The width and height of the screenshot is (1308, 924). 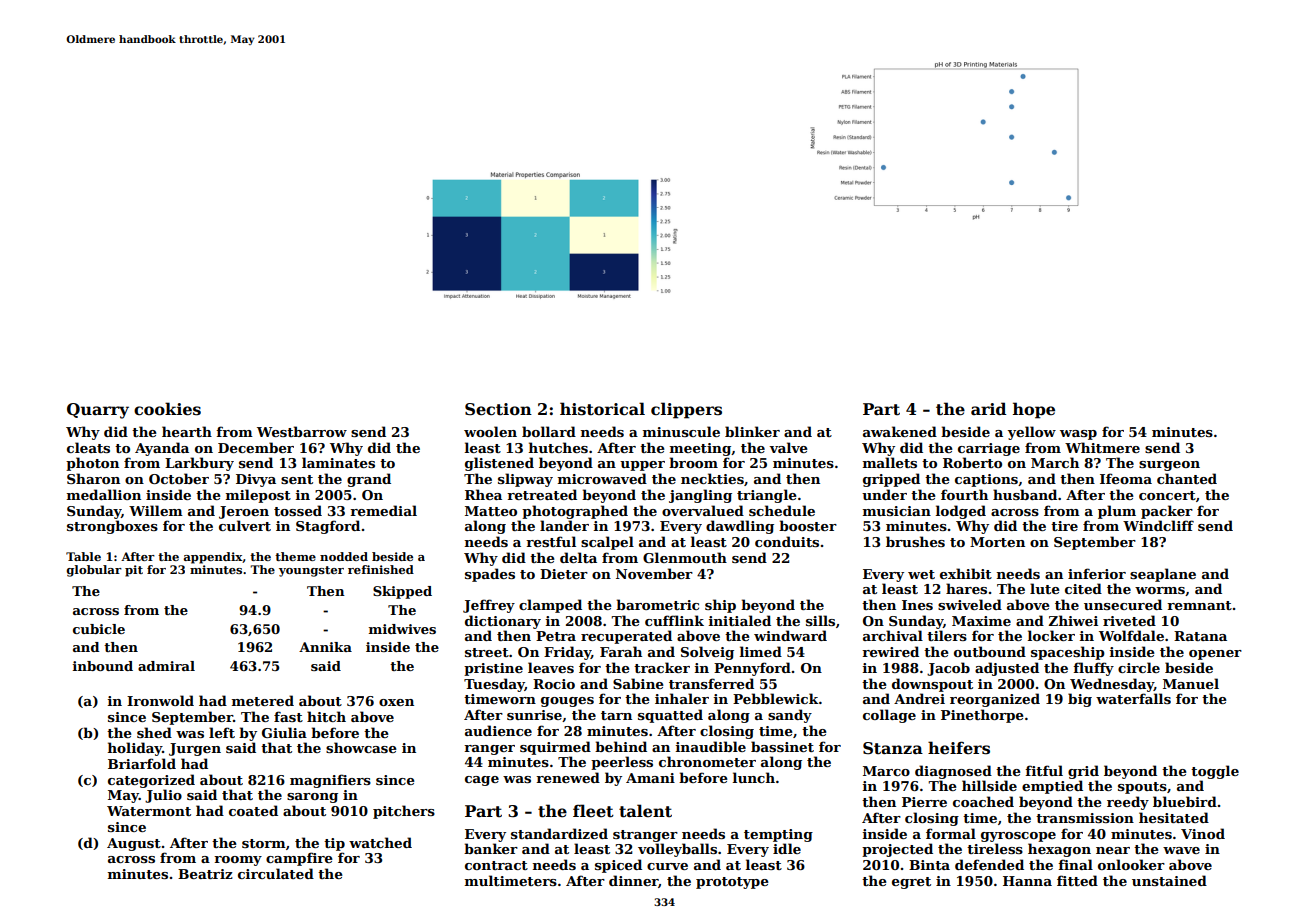 What do you see at coordinates (1167, 495) in the screenshot?
I see `concert` at bounding box center [1167, 495].
